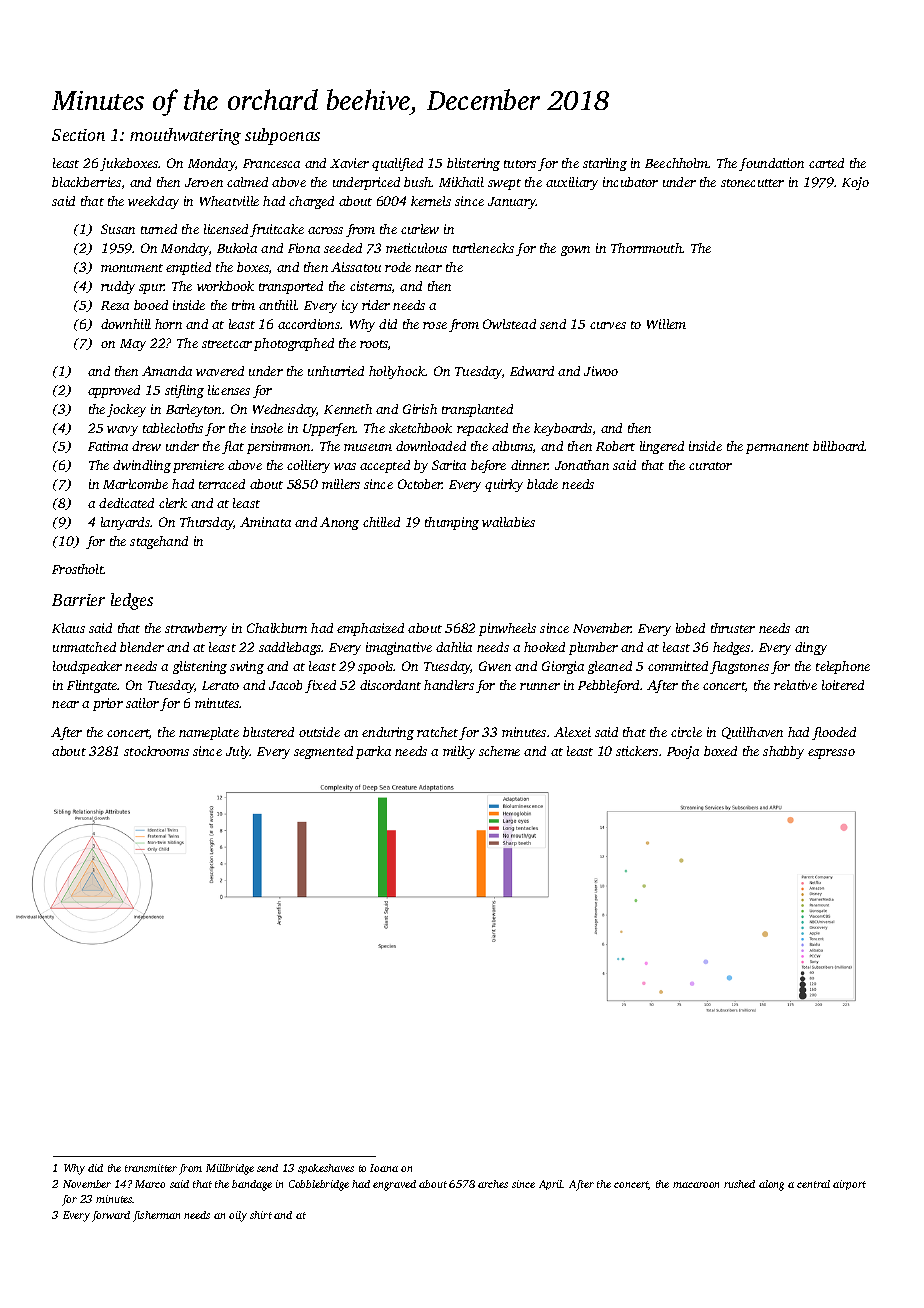 This document has width=924, height=1308. What do you see at coordinates (839, 446) in the document?
I see `billboard` at bounding box center [839, 446].
